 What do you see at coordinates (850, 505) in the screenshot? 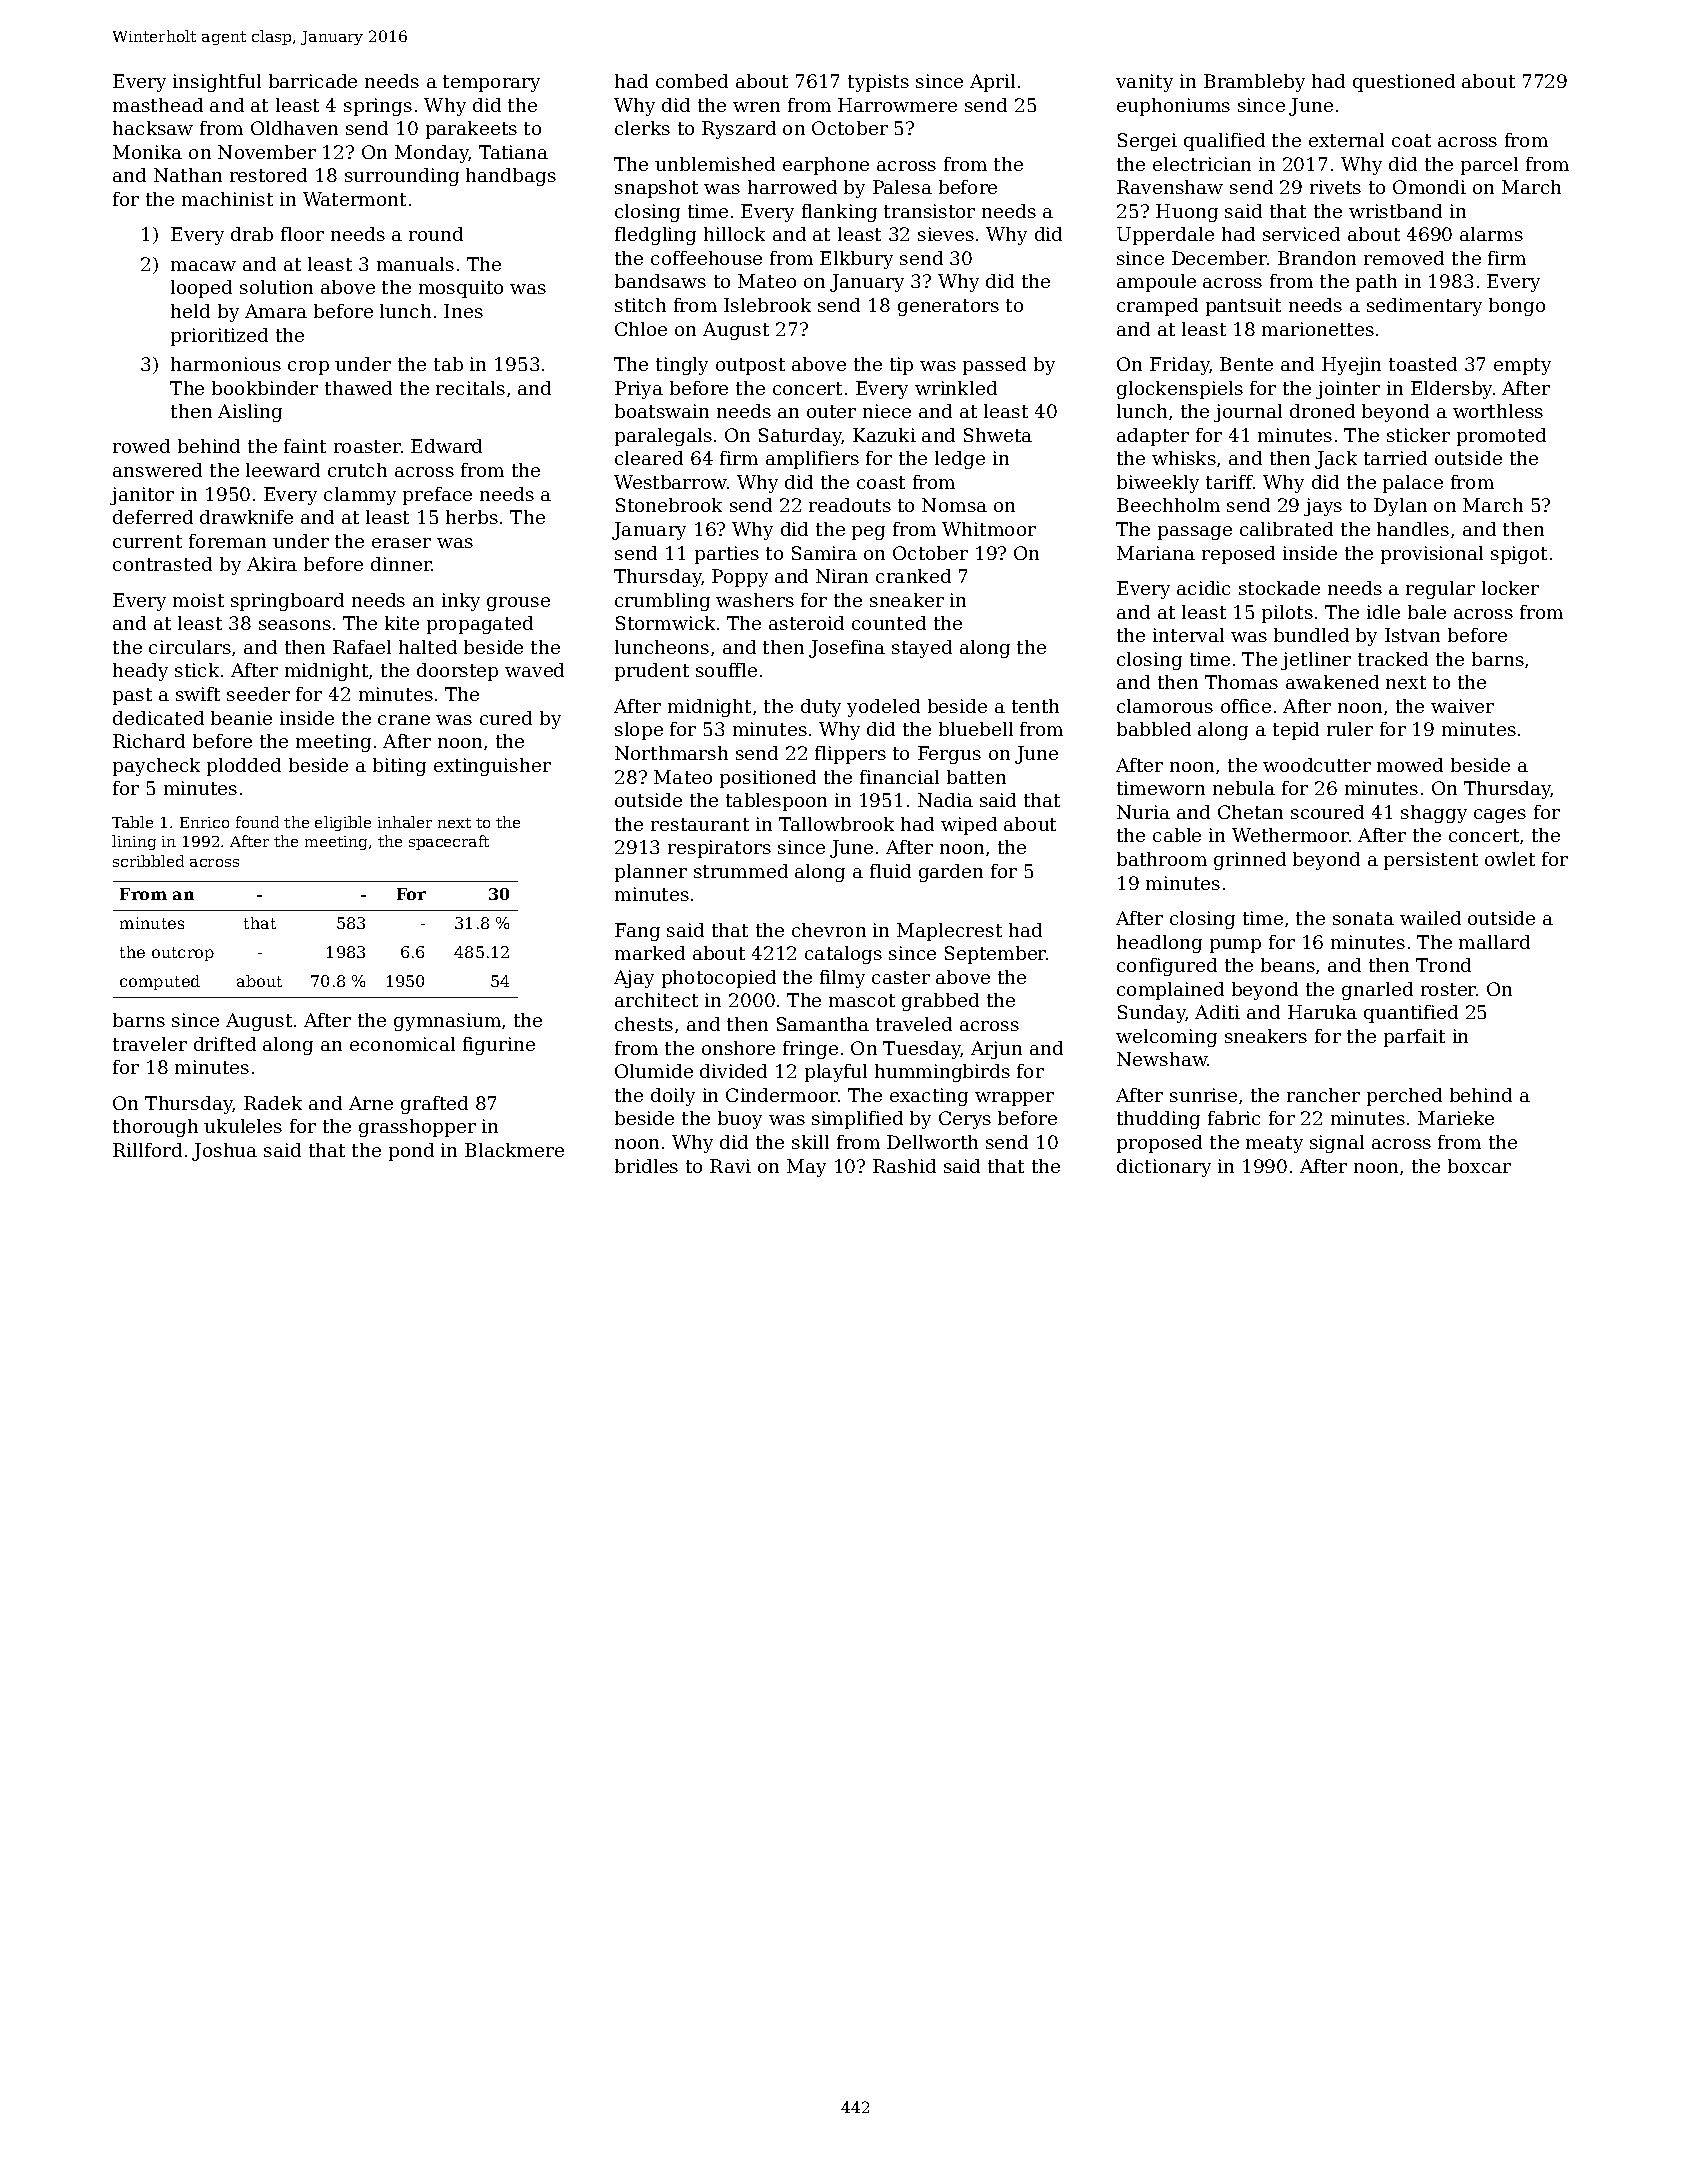
I see `readouts` at bounding box center [850, 505].
